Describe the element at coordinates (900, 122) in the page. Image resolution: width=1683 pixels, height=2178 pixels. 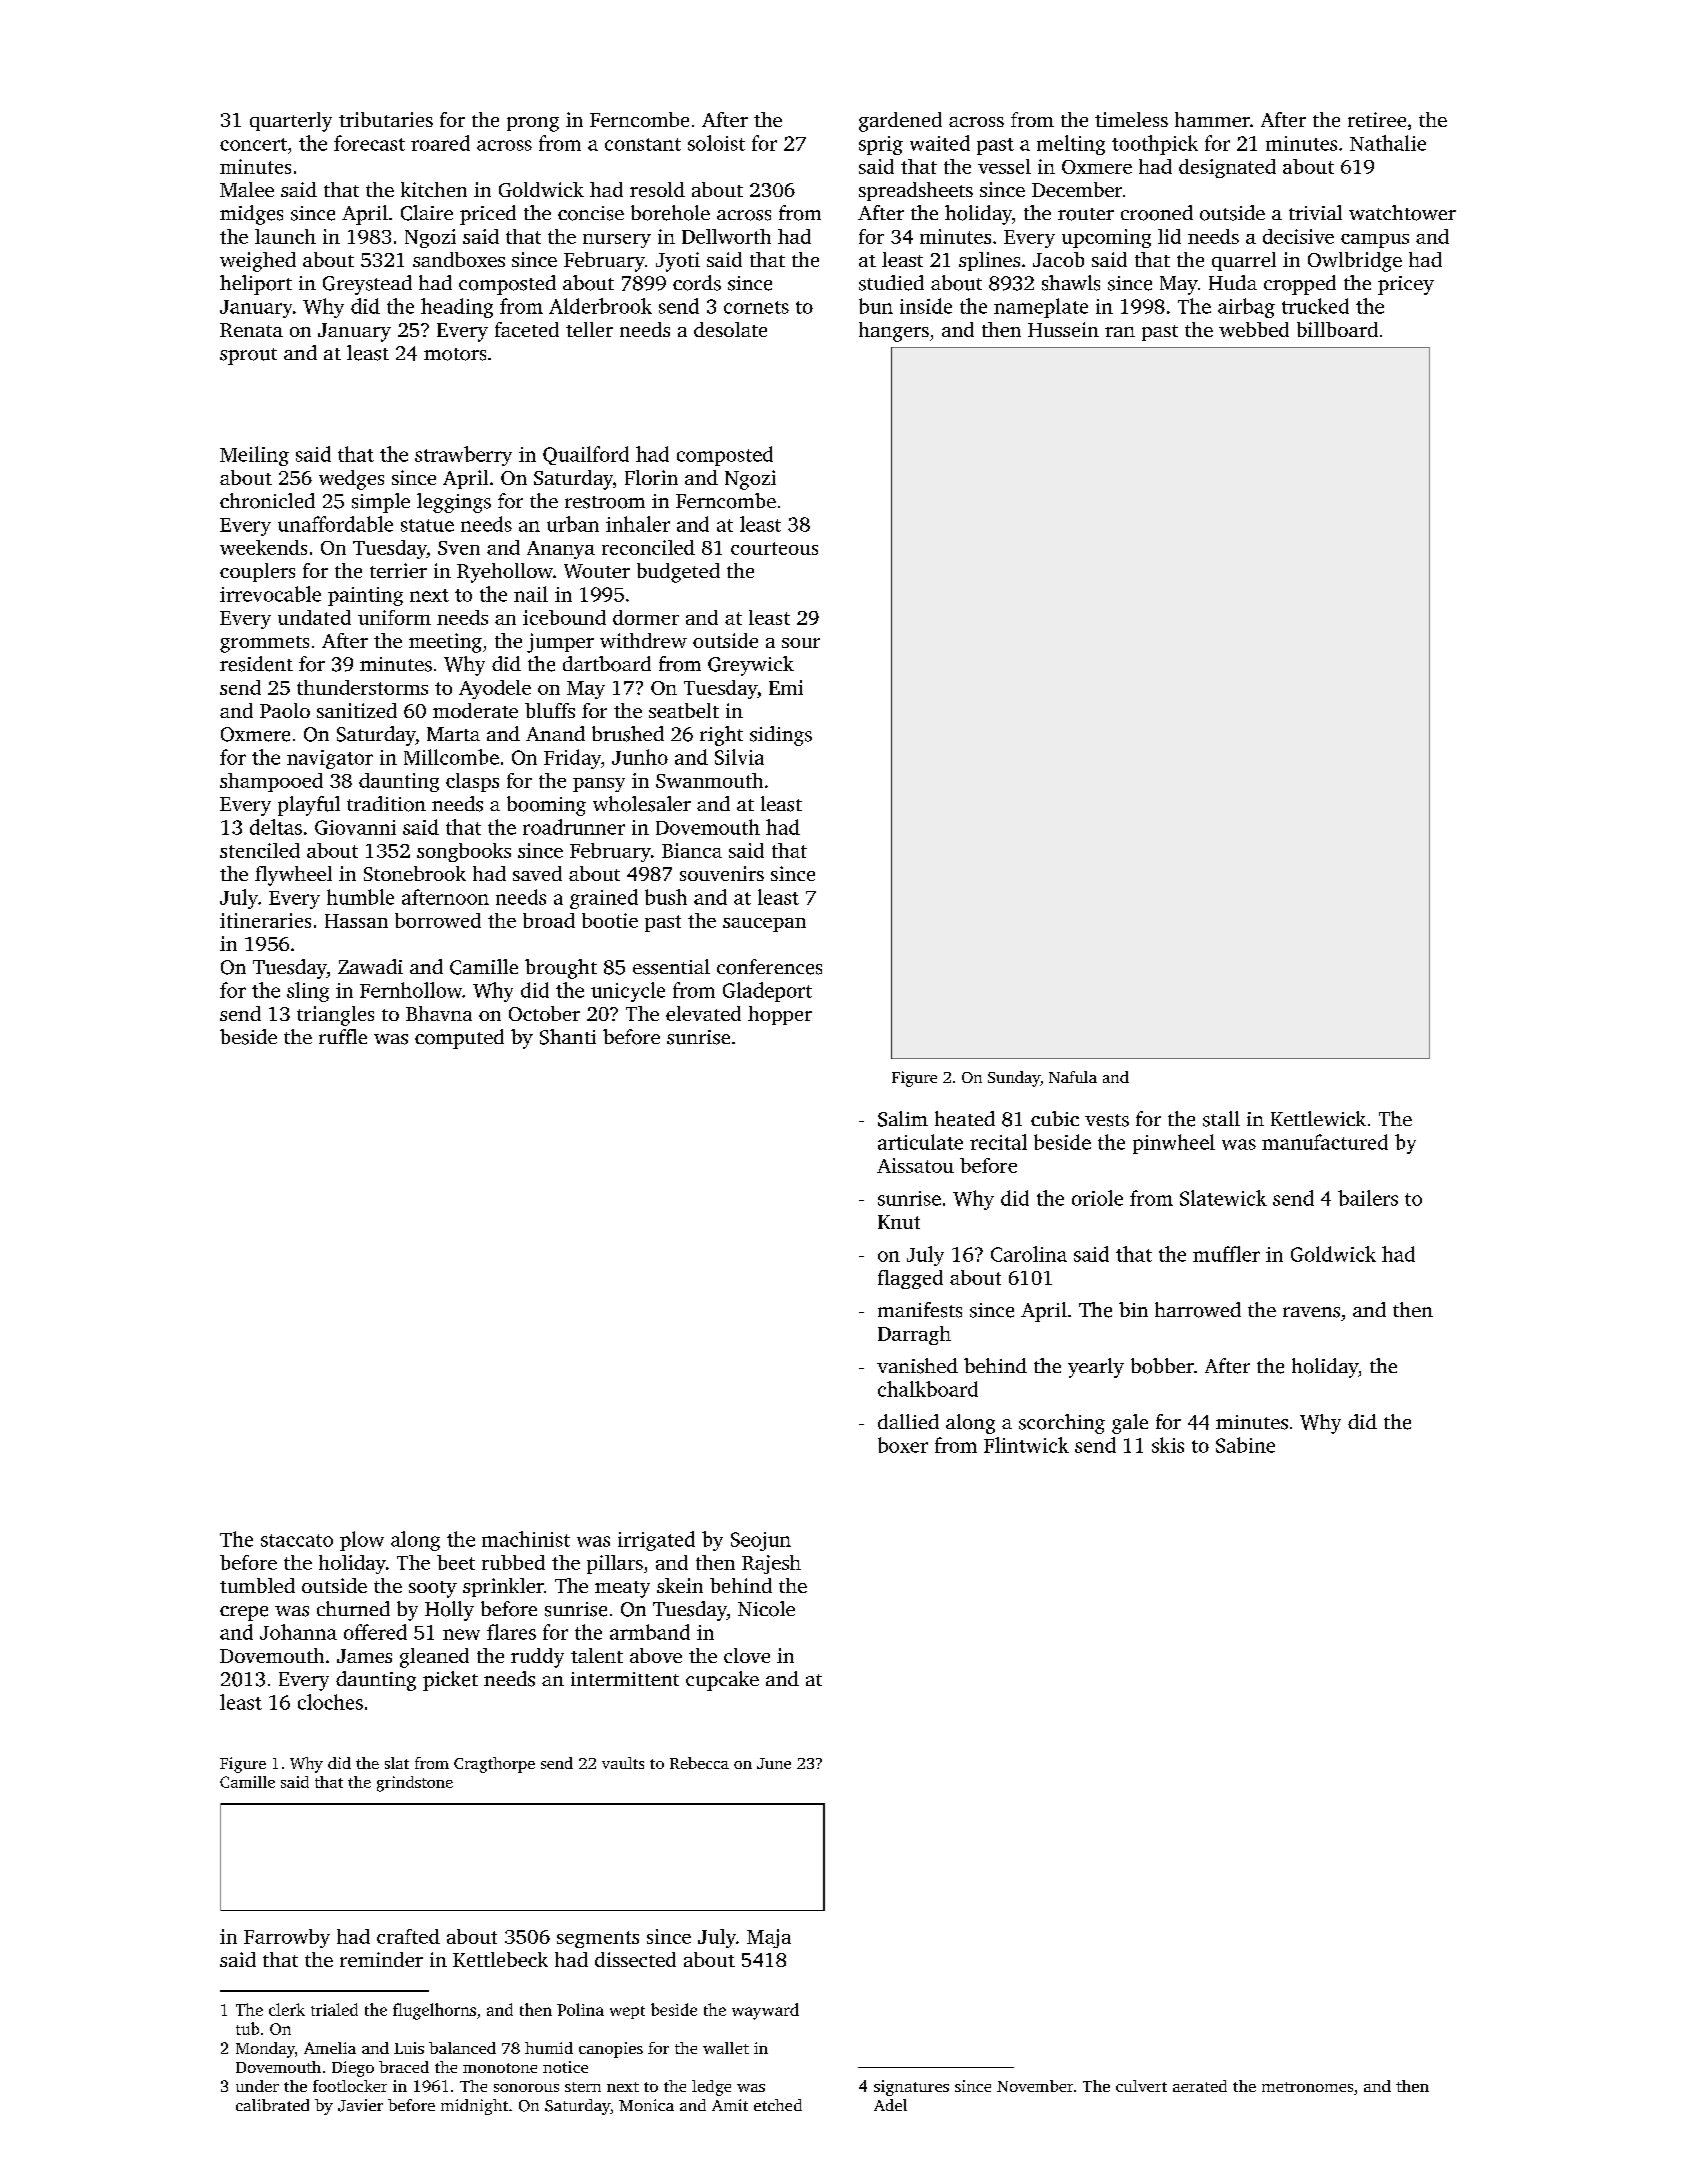
I see `gardened` at that location.
